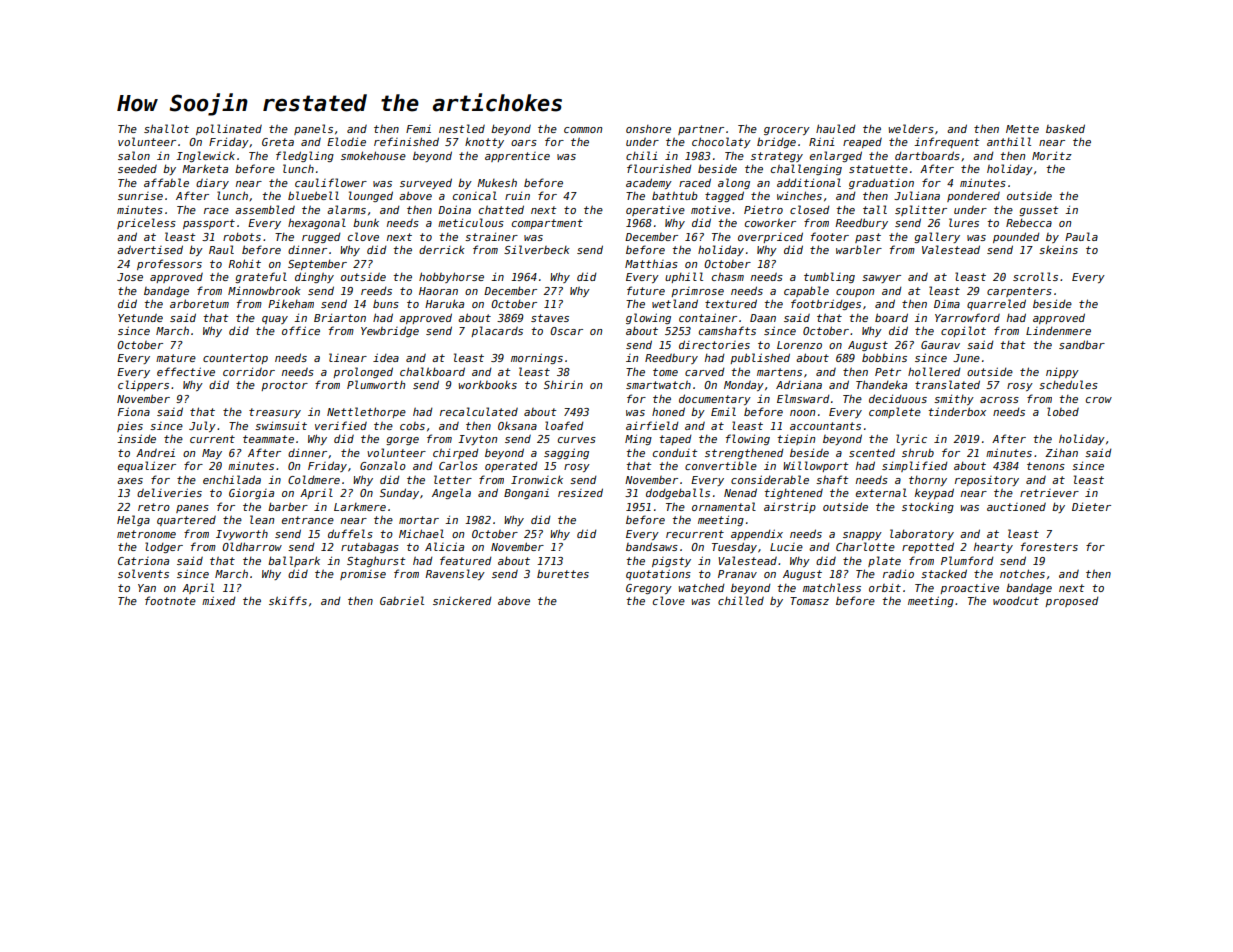 The image size is (1233, 952). Describe the element at coordinates (150, 249) in the image. I see `advertised` at that location.
